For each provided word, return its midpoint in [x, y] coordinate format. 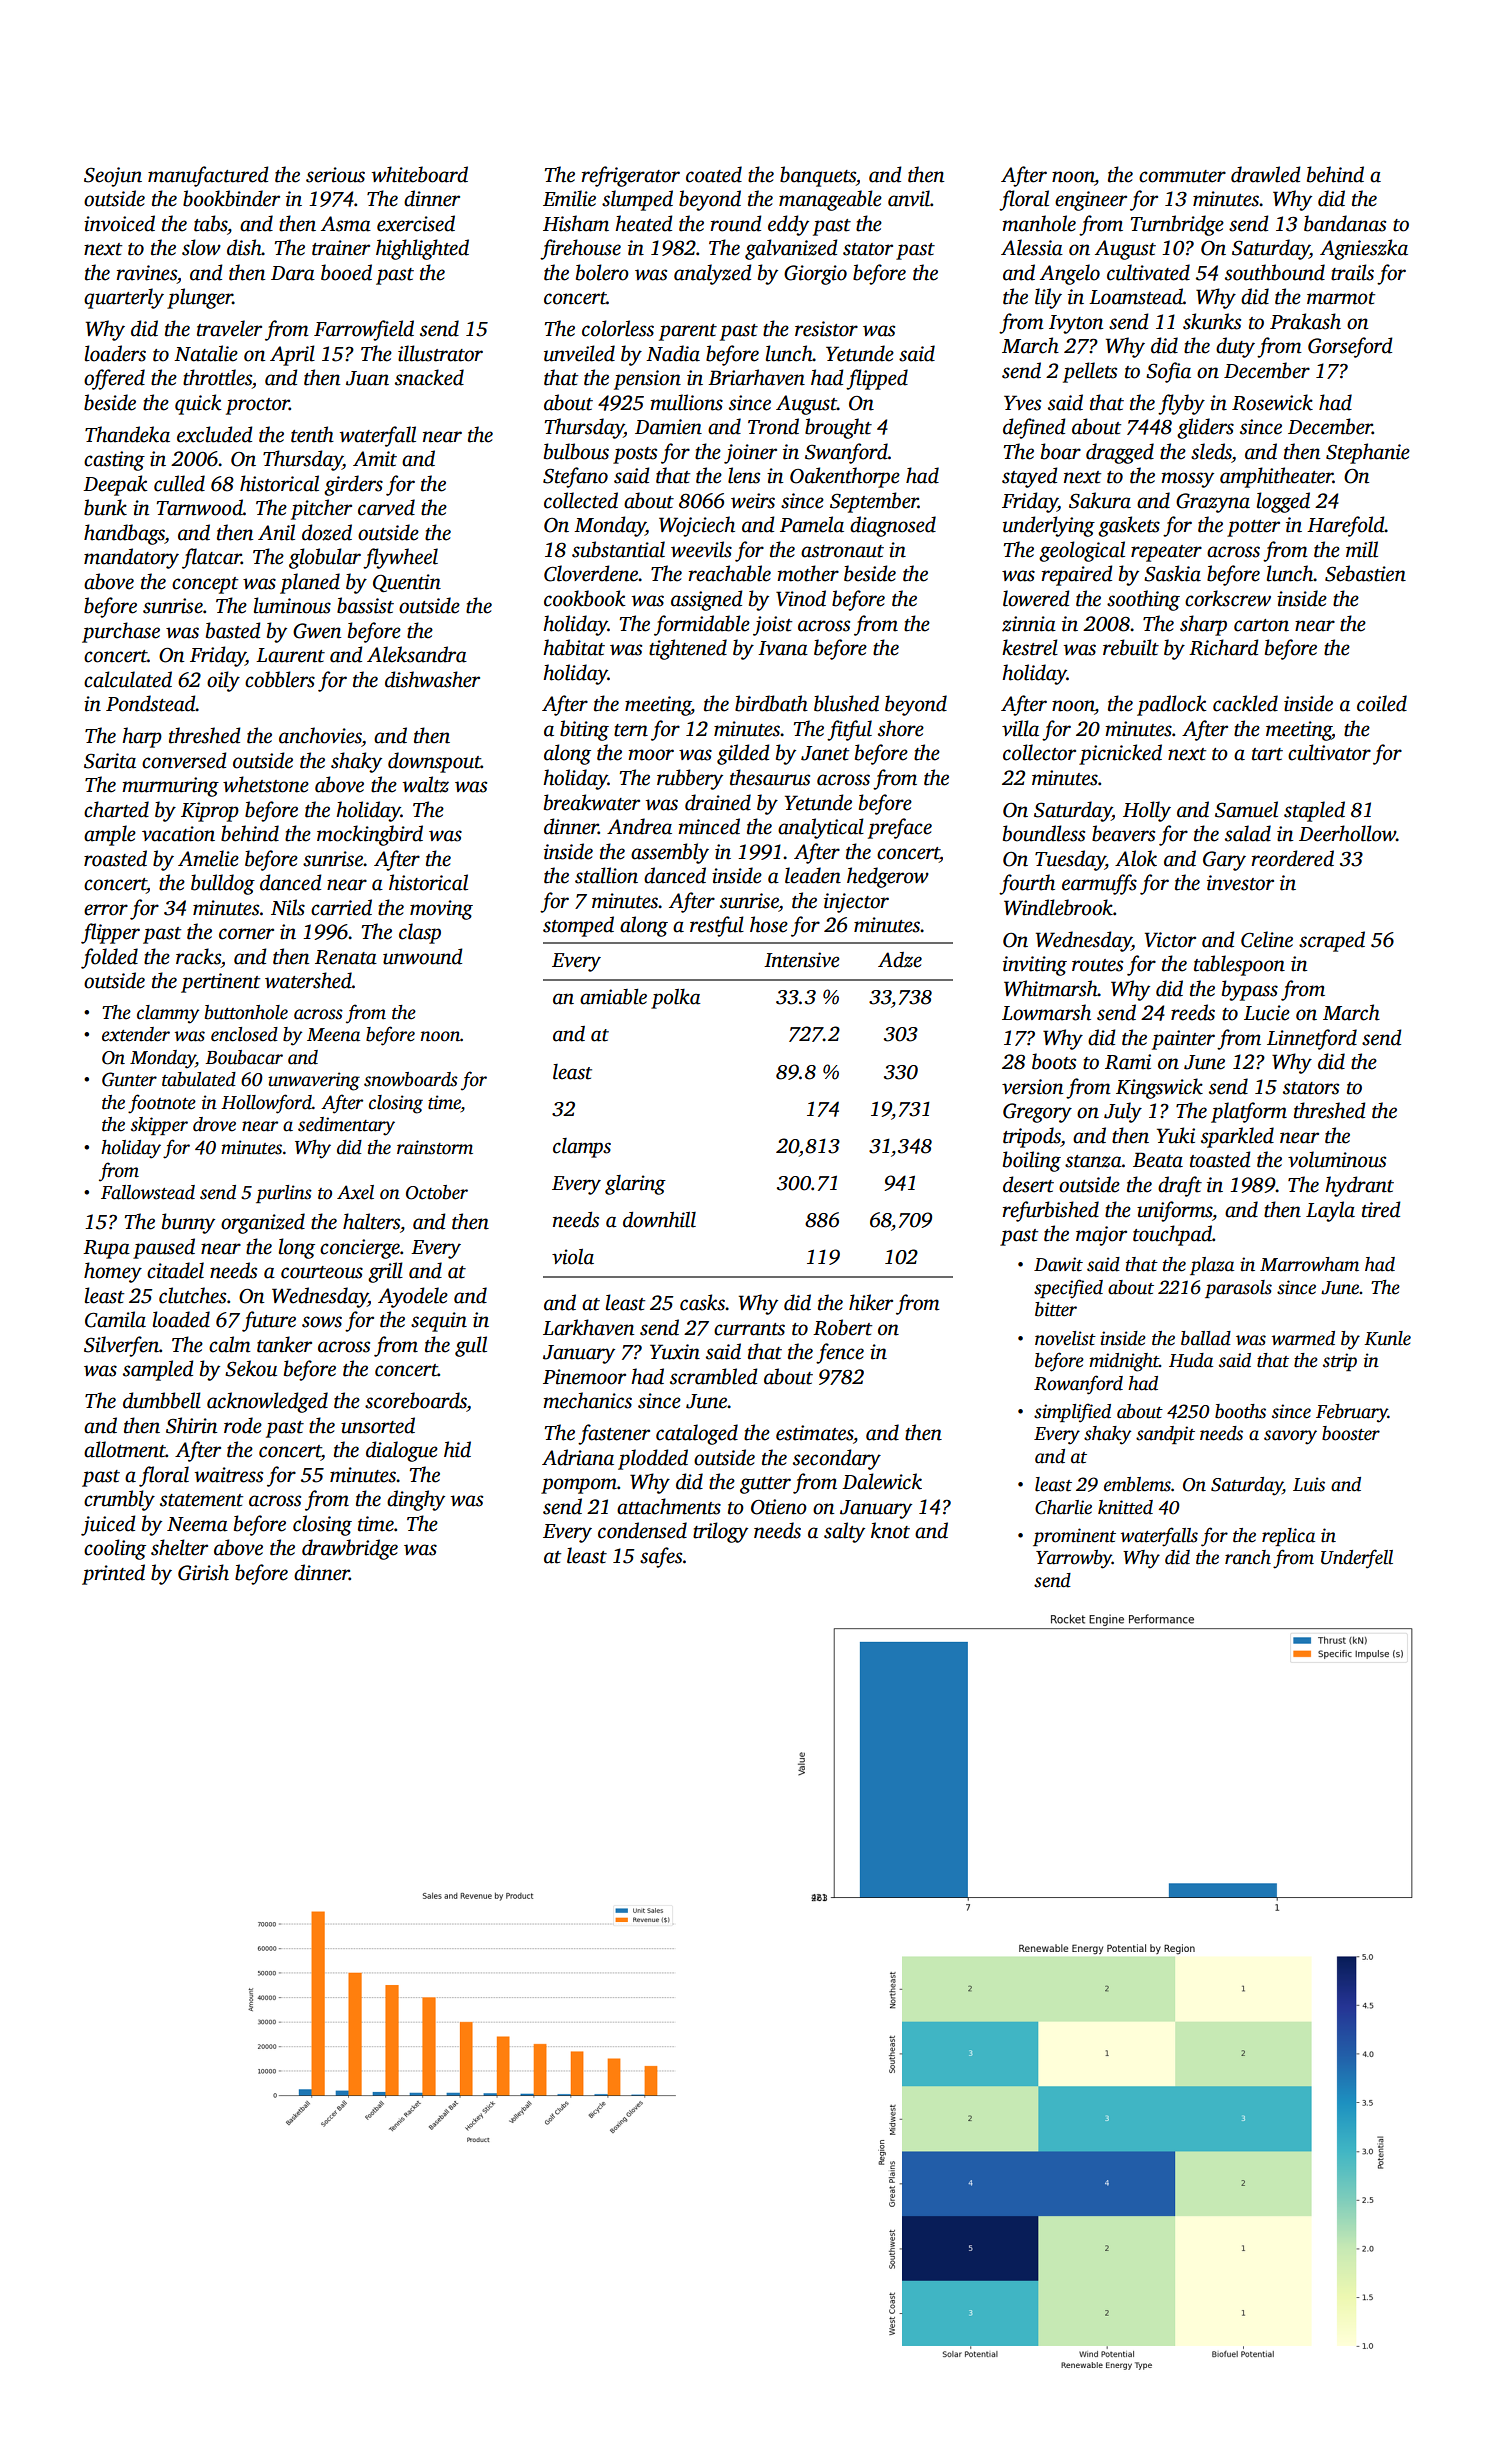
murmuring [170, 787]
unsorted [378, 1425]
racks [198, 956]
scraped [1332, 941]
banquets [818, 176]
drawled [1265, 174]
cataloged [697, 1434]
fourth [1027, 884]
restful [717, 926]
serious [335, 175]
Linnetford [1312, 1039]
